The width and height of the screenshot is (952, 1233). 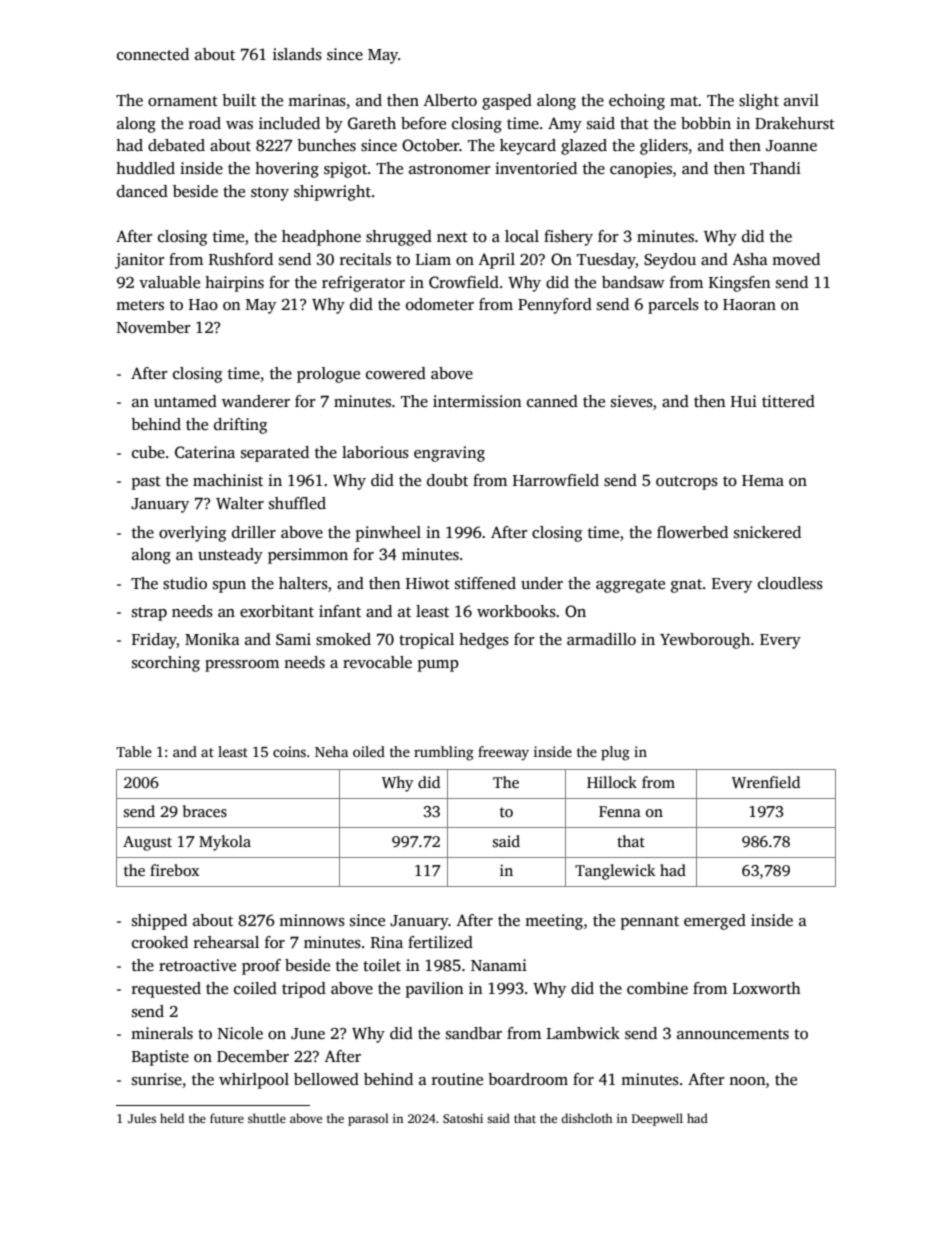 I want to click on Yewborough, so click(x=705, y=641).
